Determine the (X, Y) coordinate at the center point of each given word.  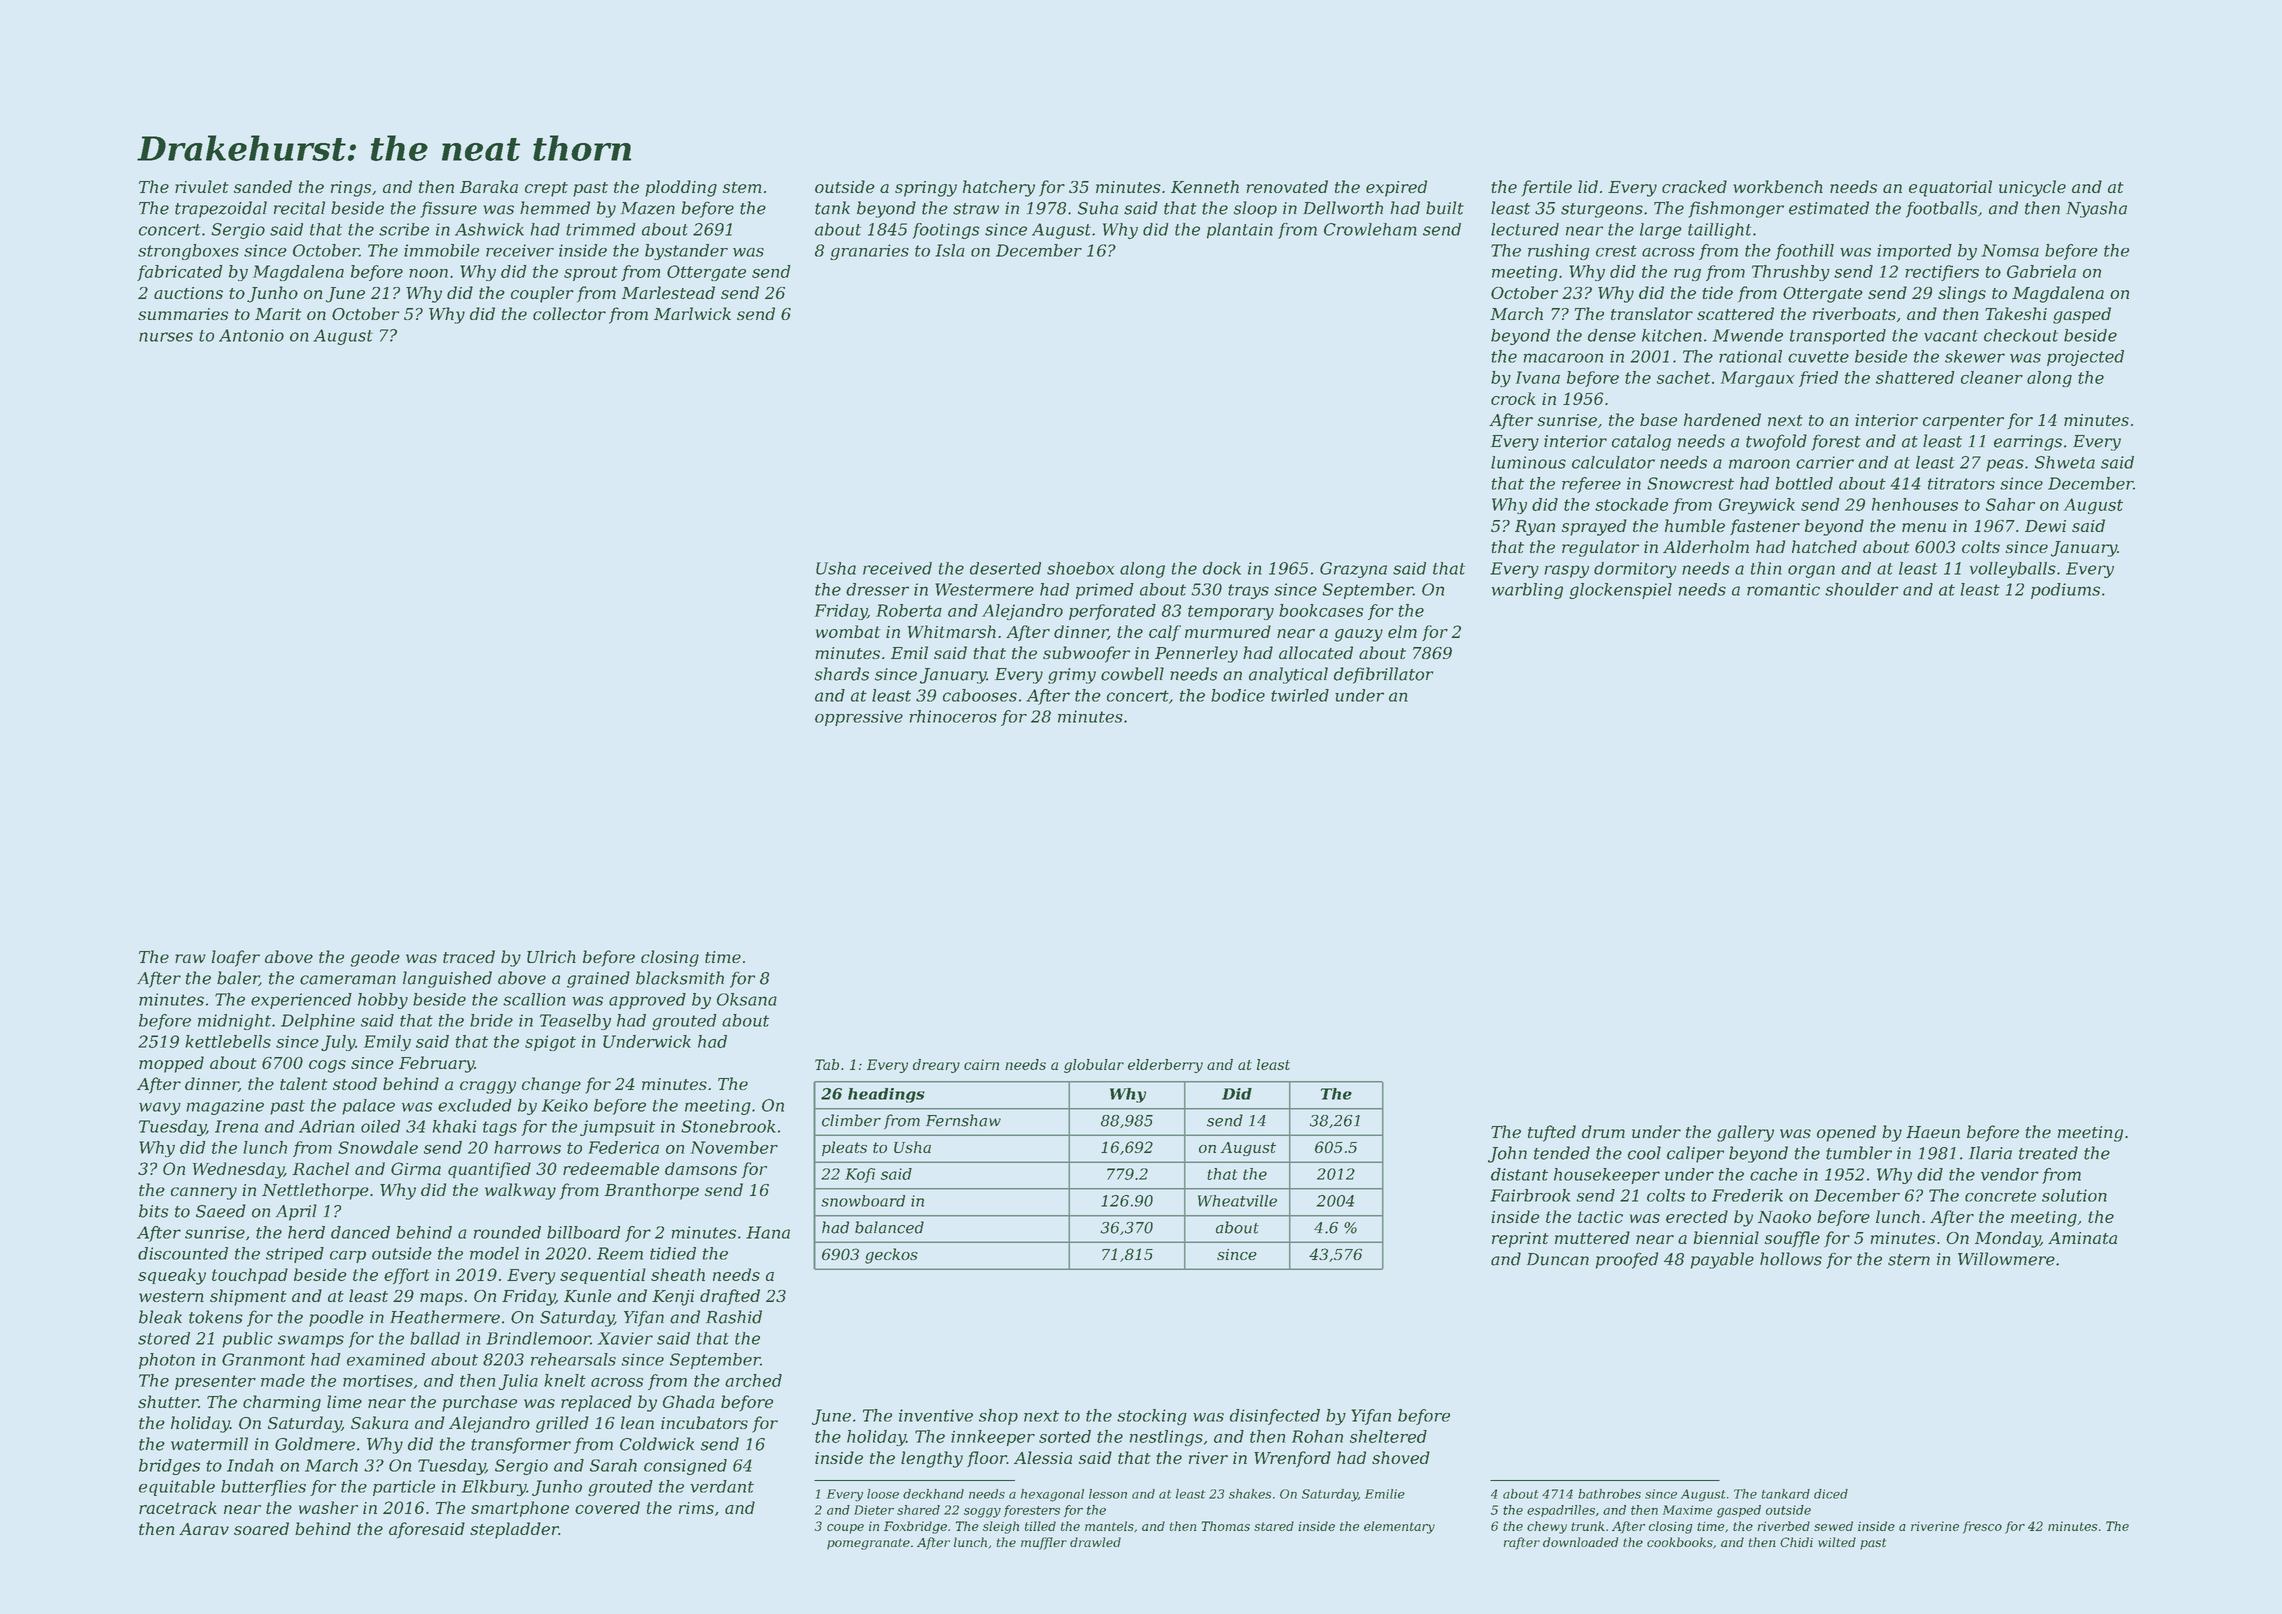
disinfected (1275, 1417)
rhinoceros (953, 716)
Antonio (251, 335)
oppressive (859, 718)
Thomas (1225, 1526)
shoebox (1080, 568)
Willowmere (2006, 1259)
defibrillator (1383, 675)
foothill (1804, 252)
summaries (183, 314)
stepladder (514, 1530)
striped (295, 1255)
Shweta (2065, 462)
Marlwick (692, 313)
